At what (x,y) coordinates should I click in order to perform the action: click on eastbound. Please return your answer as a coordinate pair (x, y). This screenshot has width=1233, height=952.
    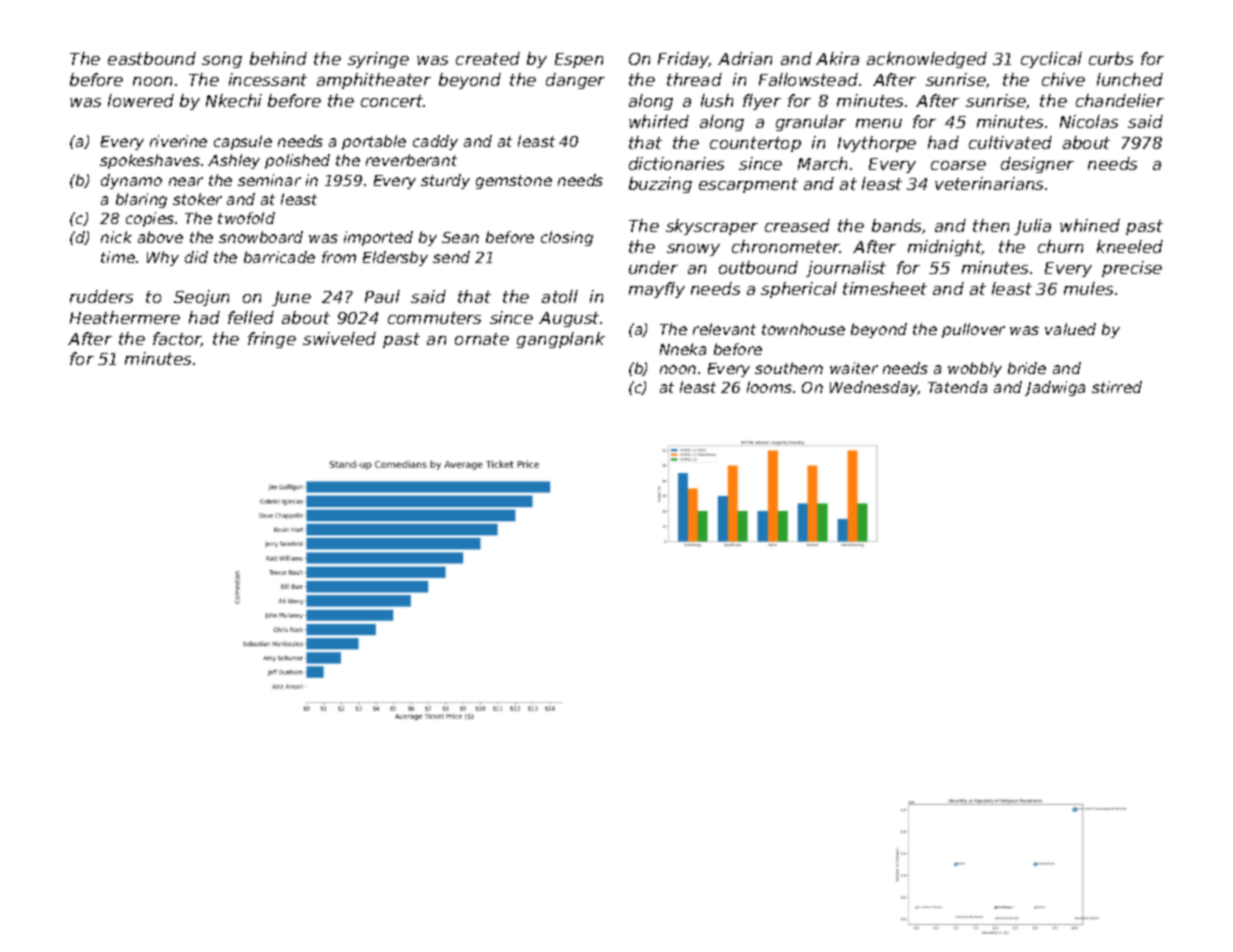
    Looking at the image, I should click on (152, 58).
